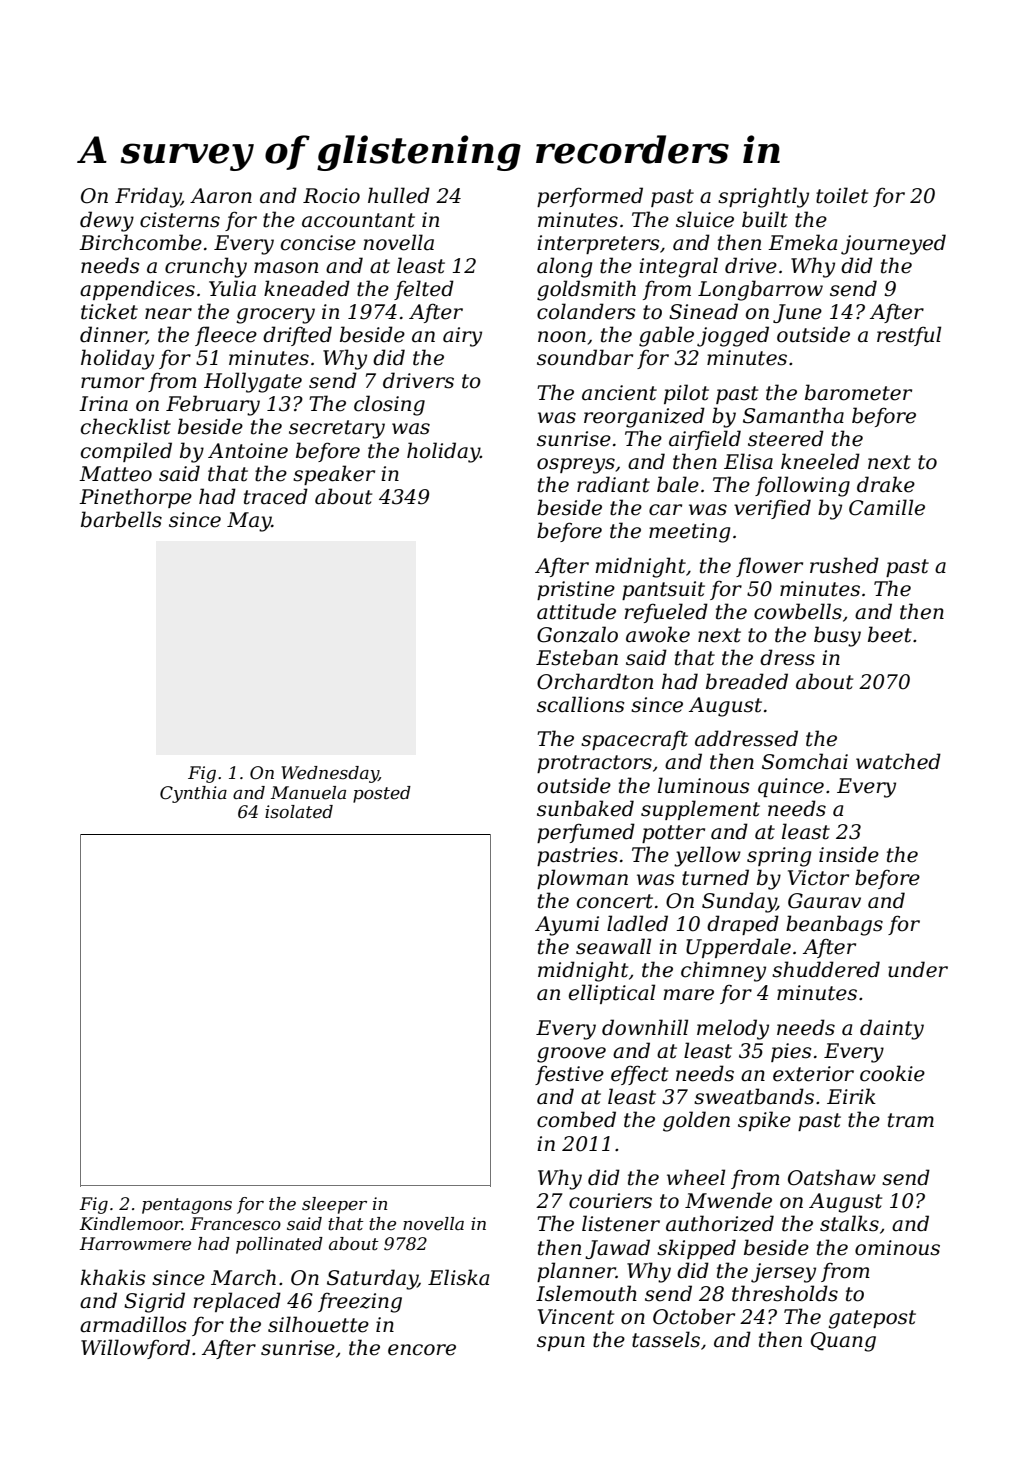  Describe the element at coordinates (590, 197) in the screenshot. I see `performed` at that location.
